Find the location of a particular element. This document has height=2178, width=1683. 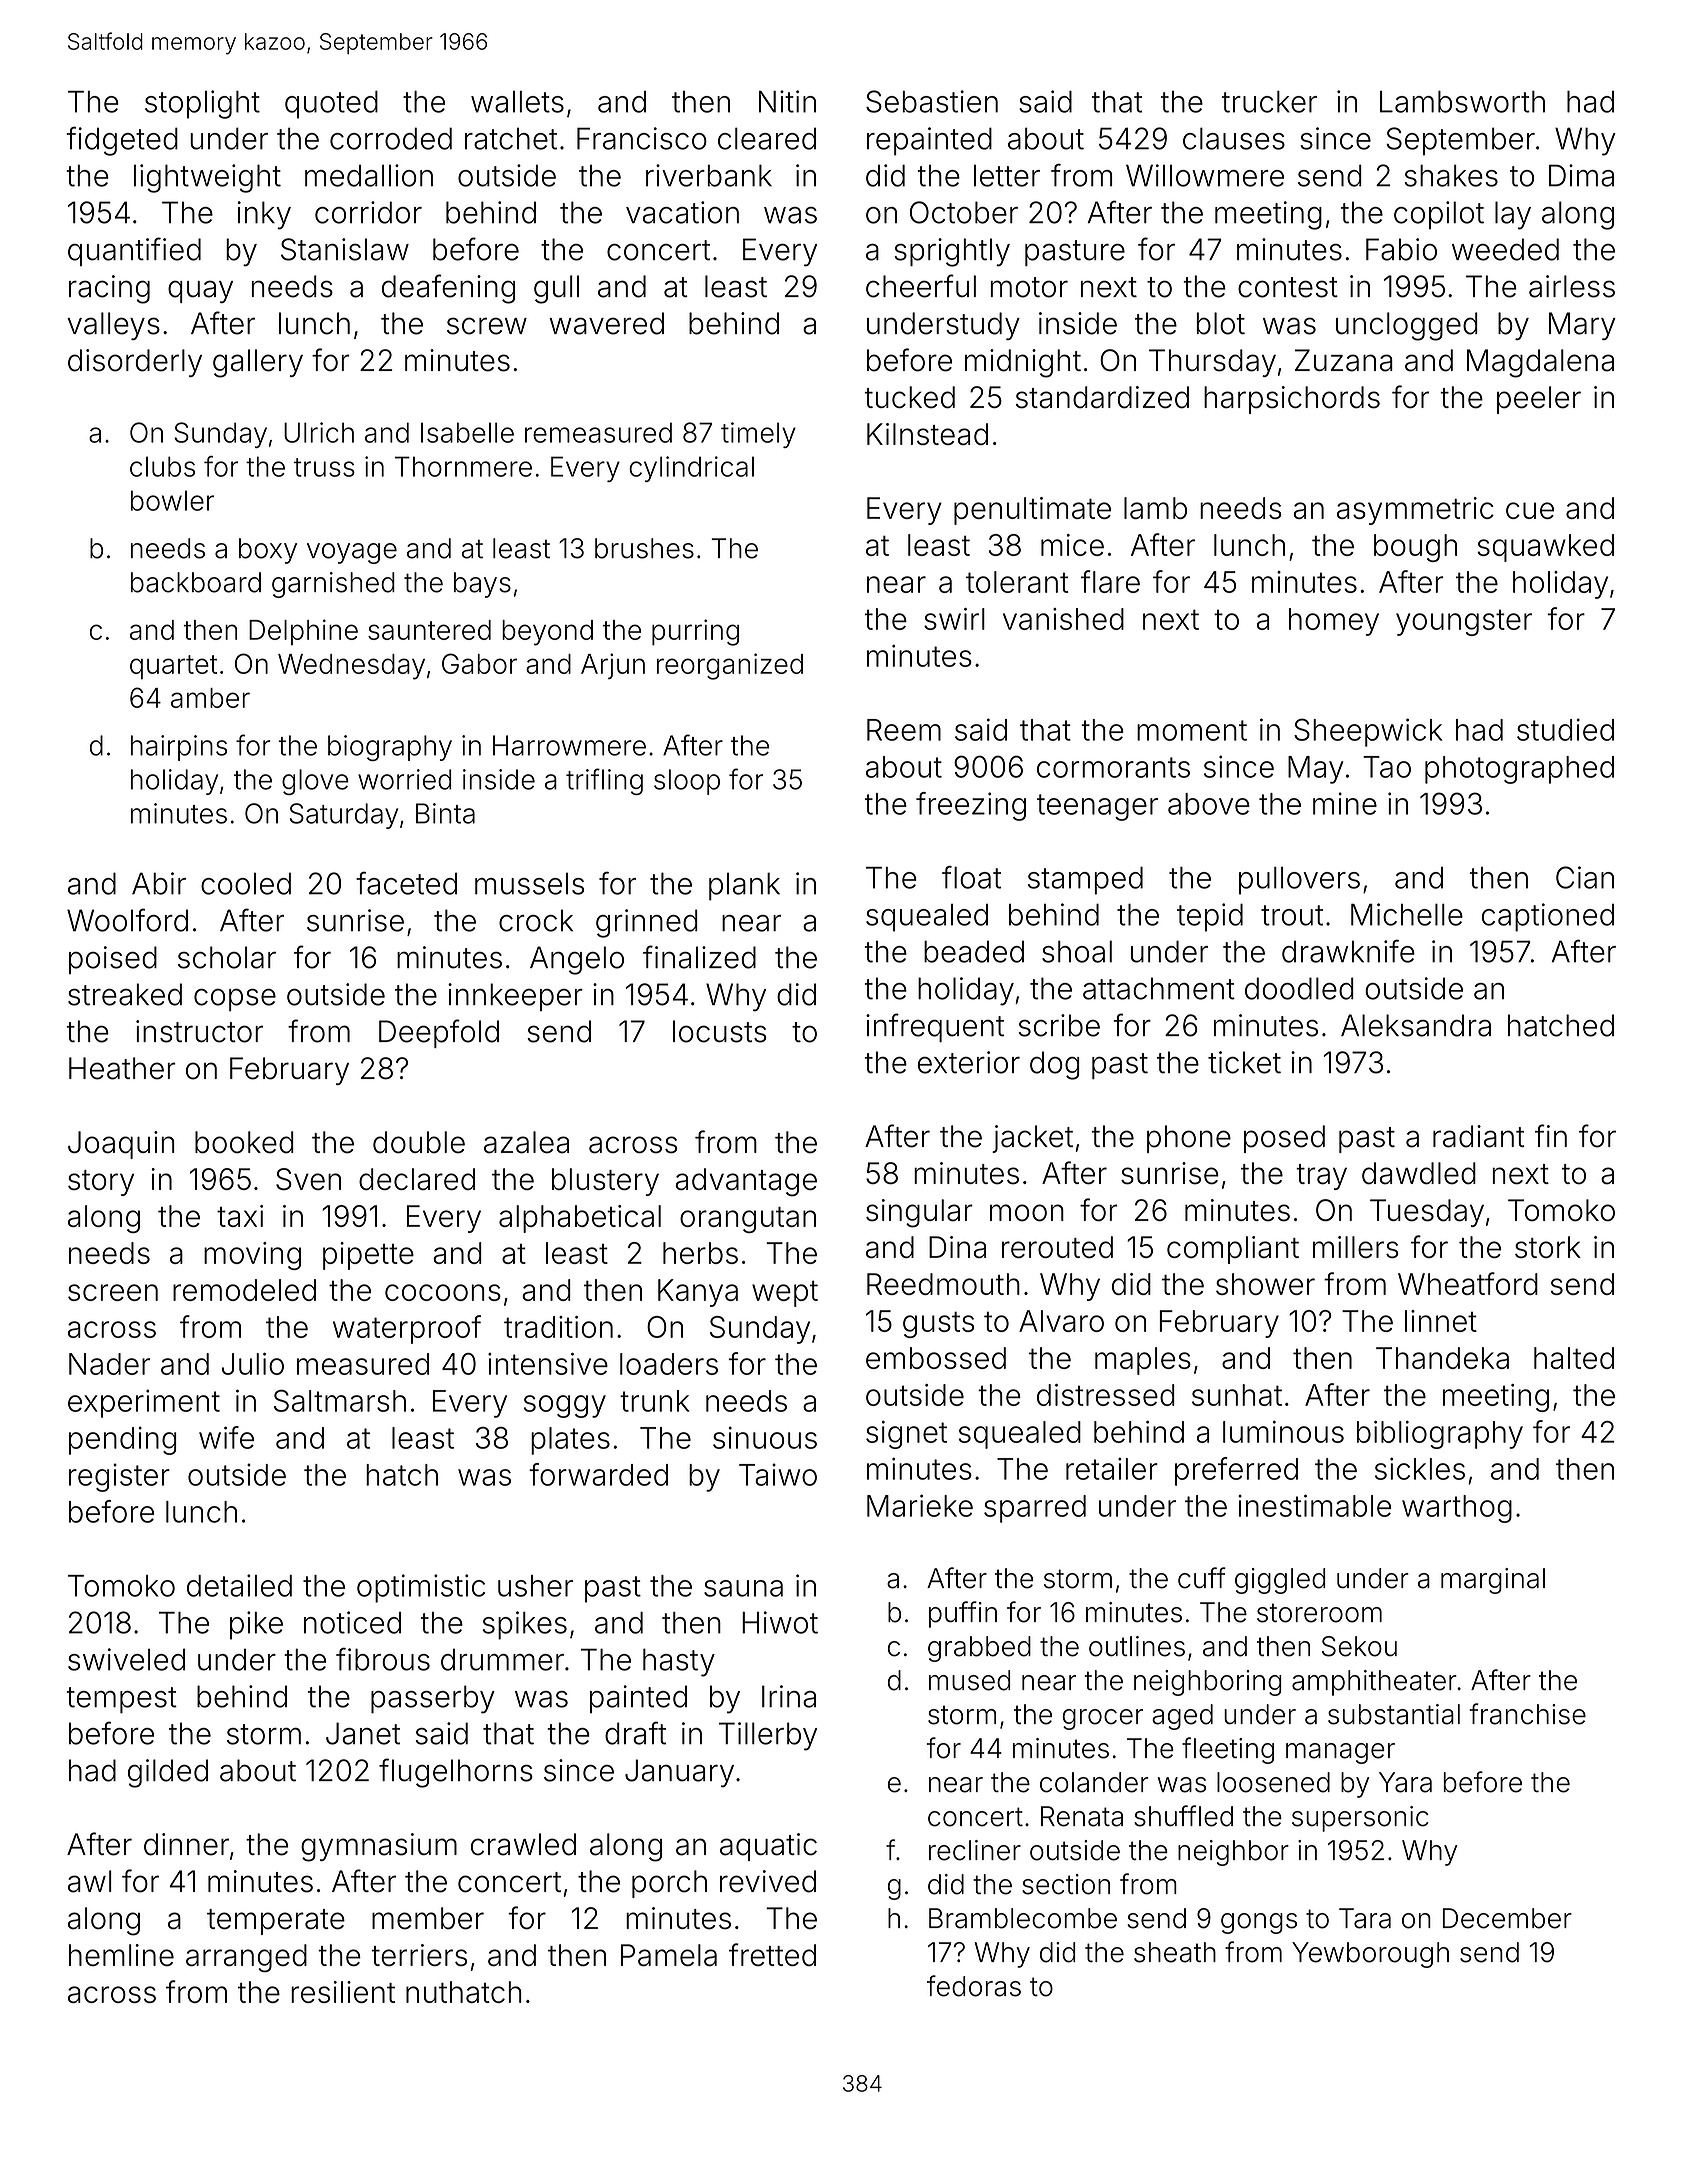

swiveled is located at coordinates (126, 1659).
